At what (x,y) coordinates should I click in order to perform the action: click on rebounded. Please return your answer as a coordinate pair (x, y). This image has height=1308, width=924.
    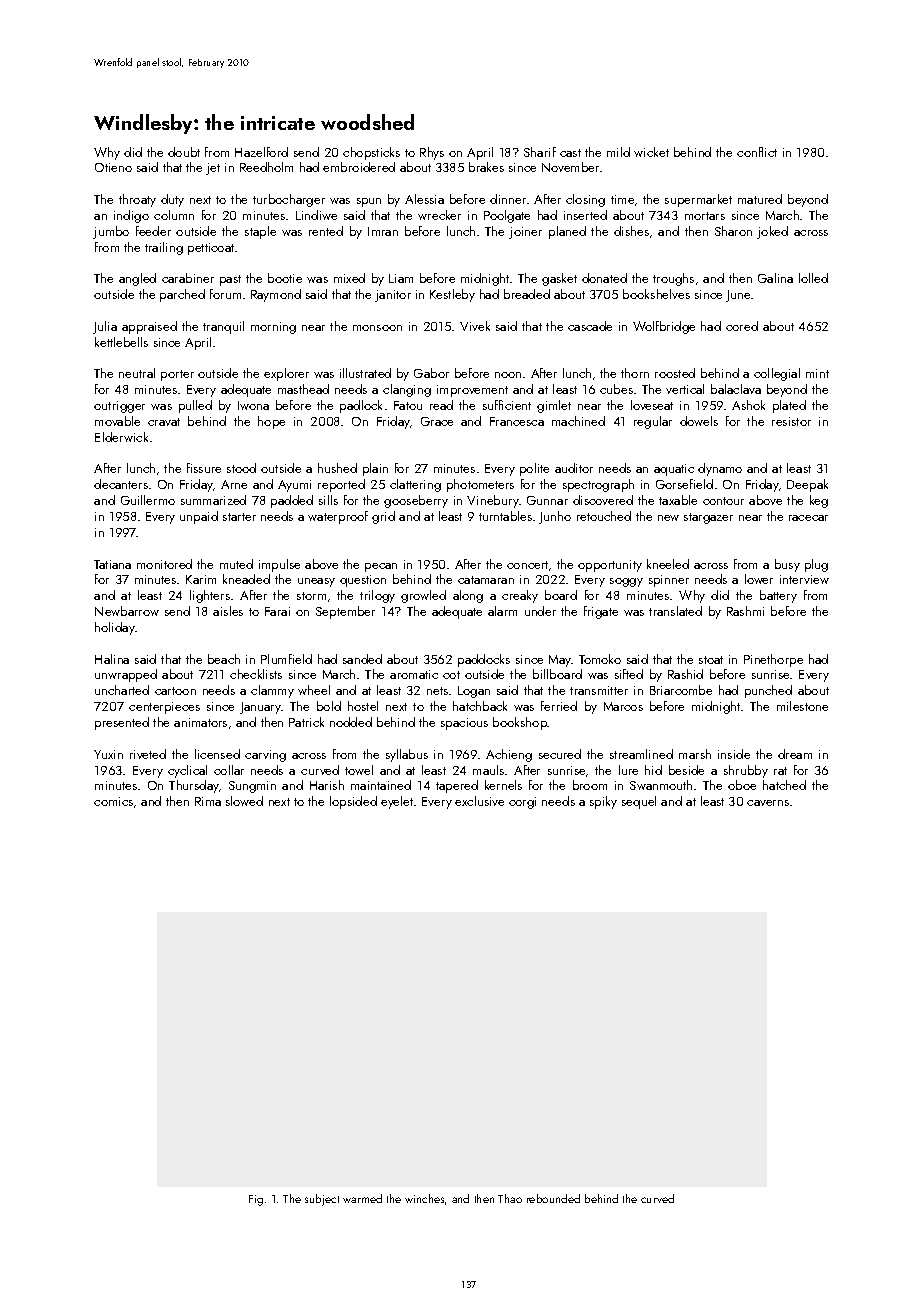
    Looking at the image, I should click on (553, 1198).
